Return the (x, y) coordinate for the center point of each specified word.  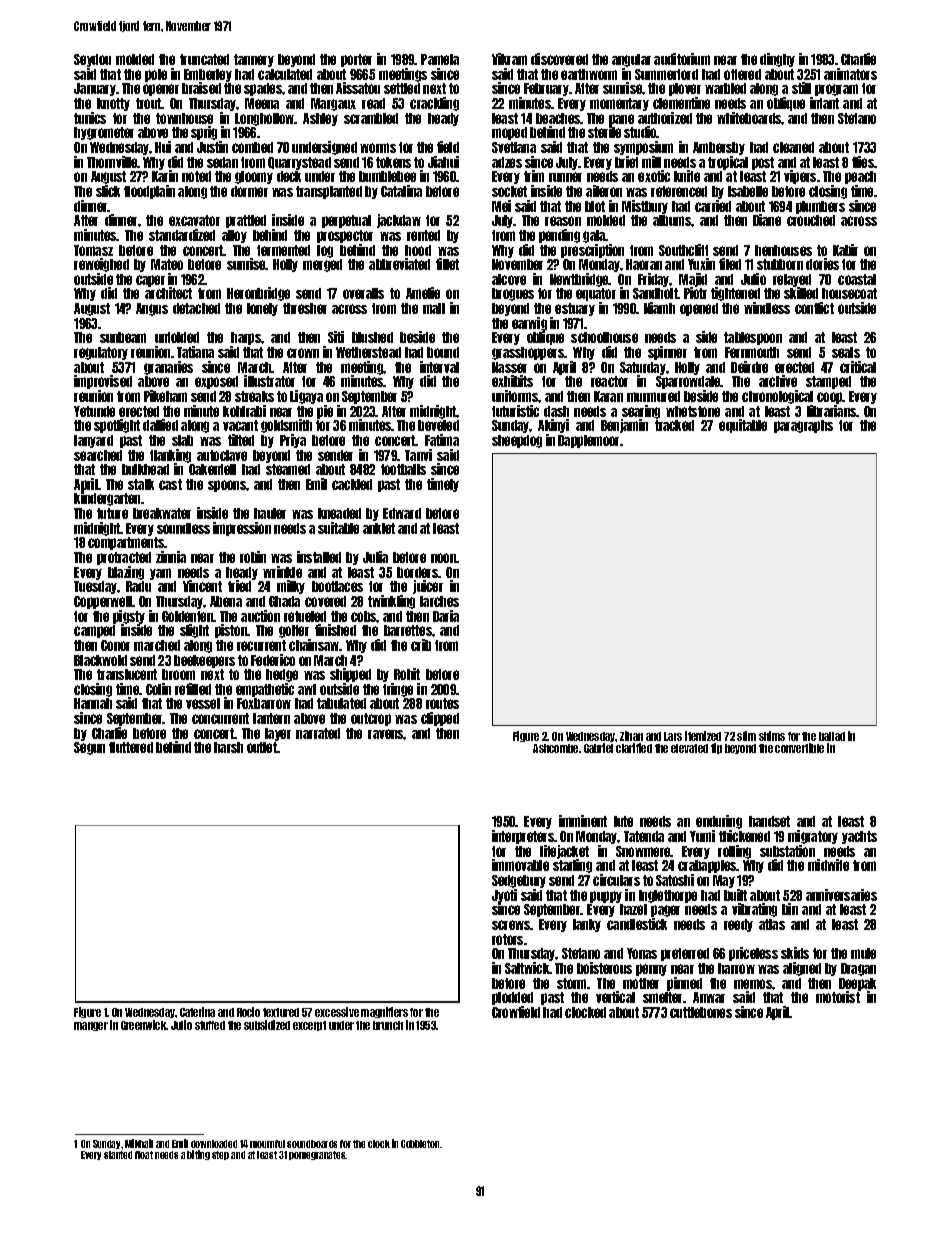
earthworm (589, 74)
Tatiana (195, 352)
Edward (402, 513)
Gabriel (598, 748)
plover (685, 89)
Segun (89, 748)
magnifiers (384, 1012)
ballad (832, 736)
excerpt (309, 1026)
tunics (90, 118)
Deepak (857, 984)
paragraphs (803, 426)
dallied (160, 425)
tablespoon (753, 338)
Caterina (197, 1012)
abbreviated (399, 264)
